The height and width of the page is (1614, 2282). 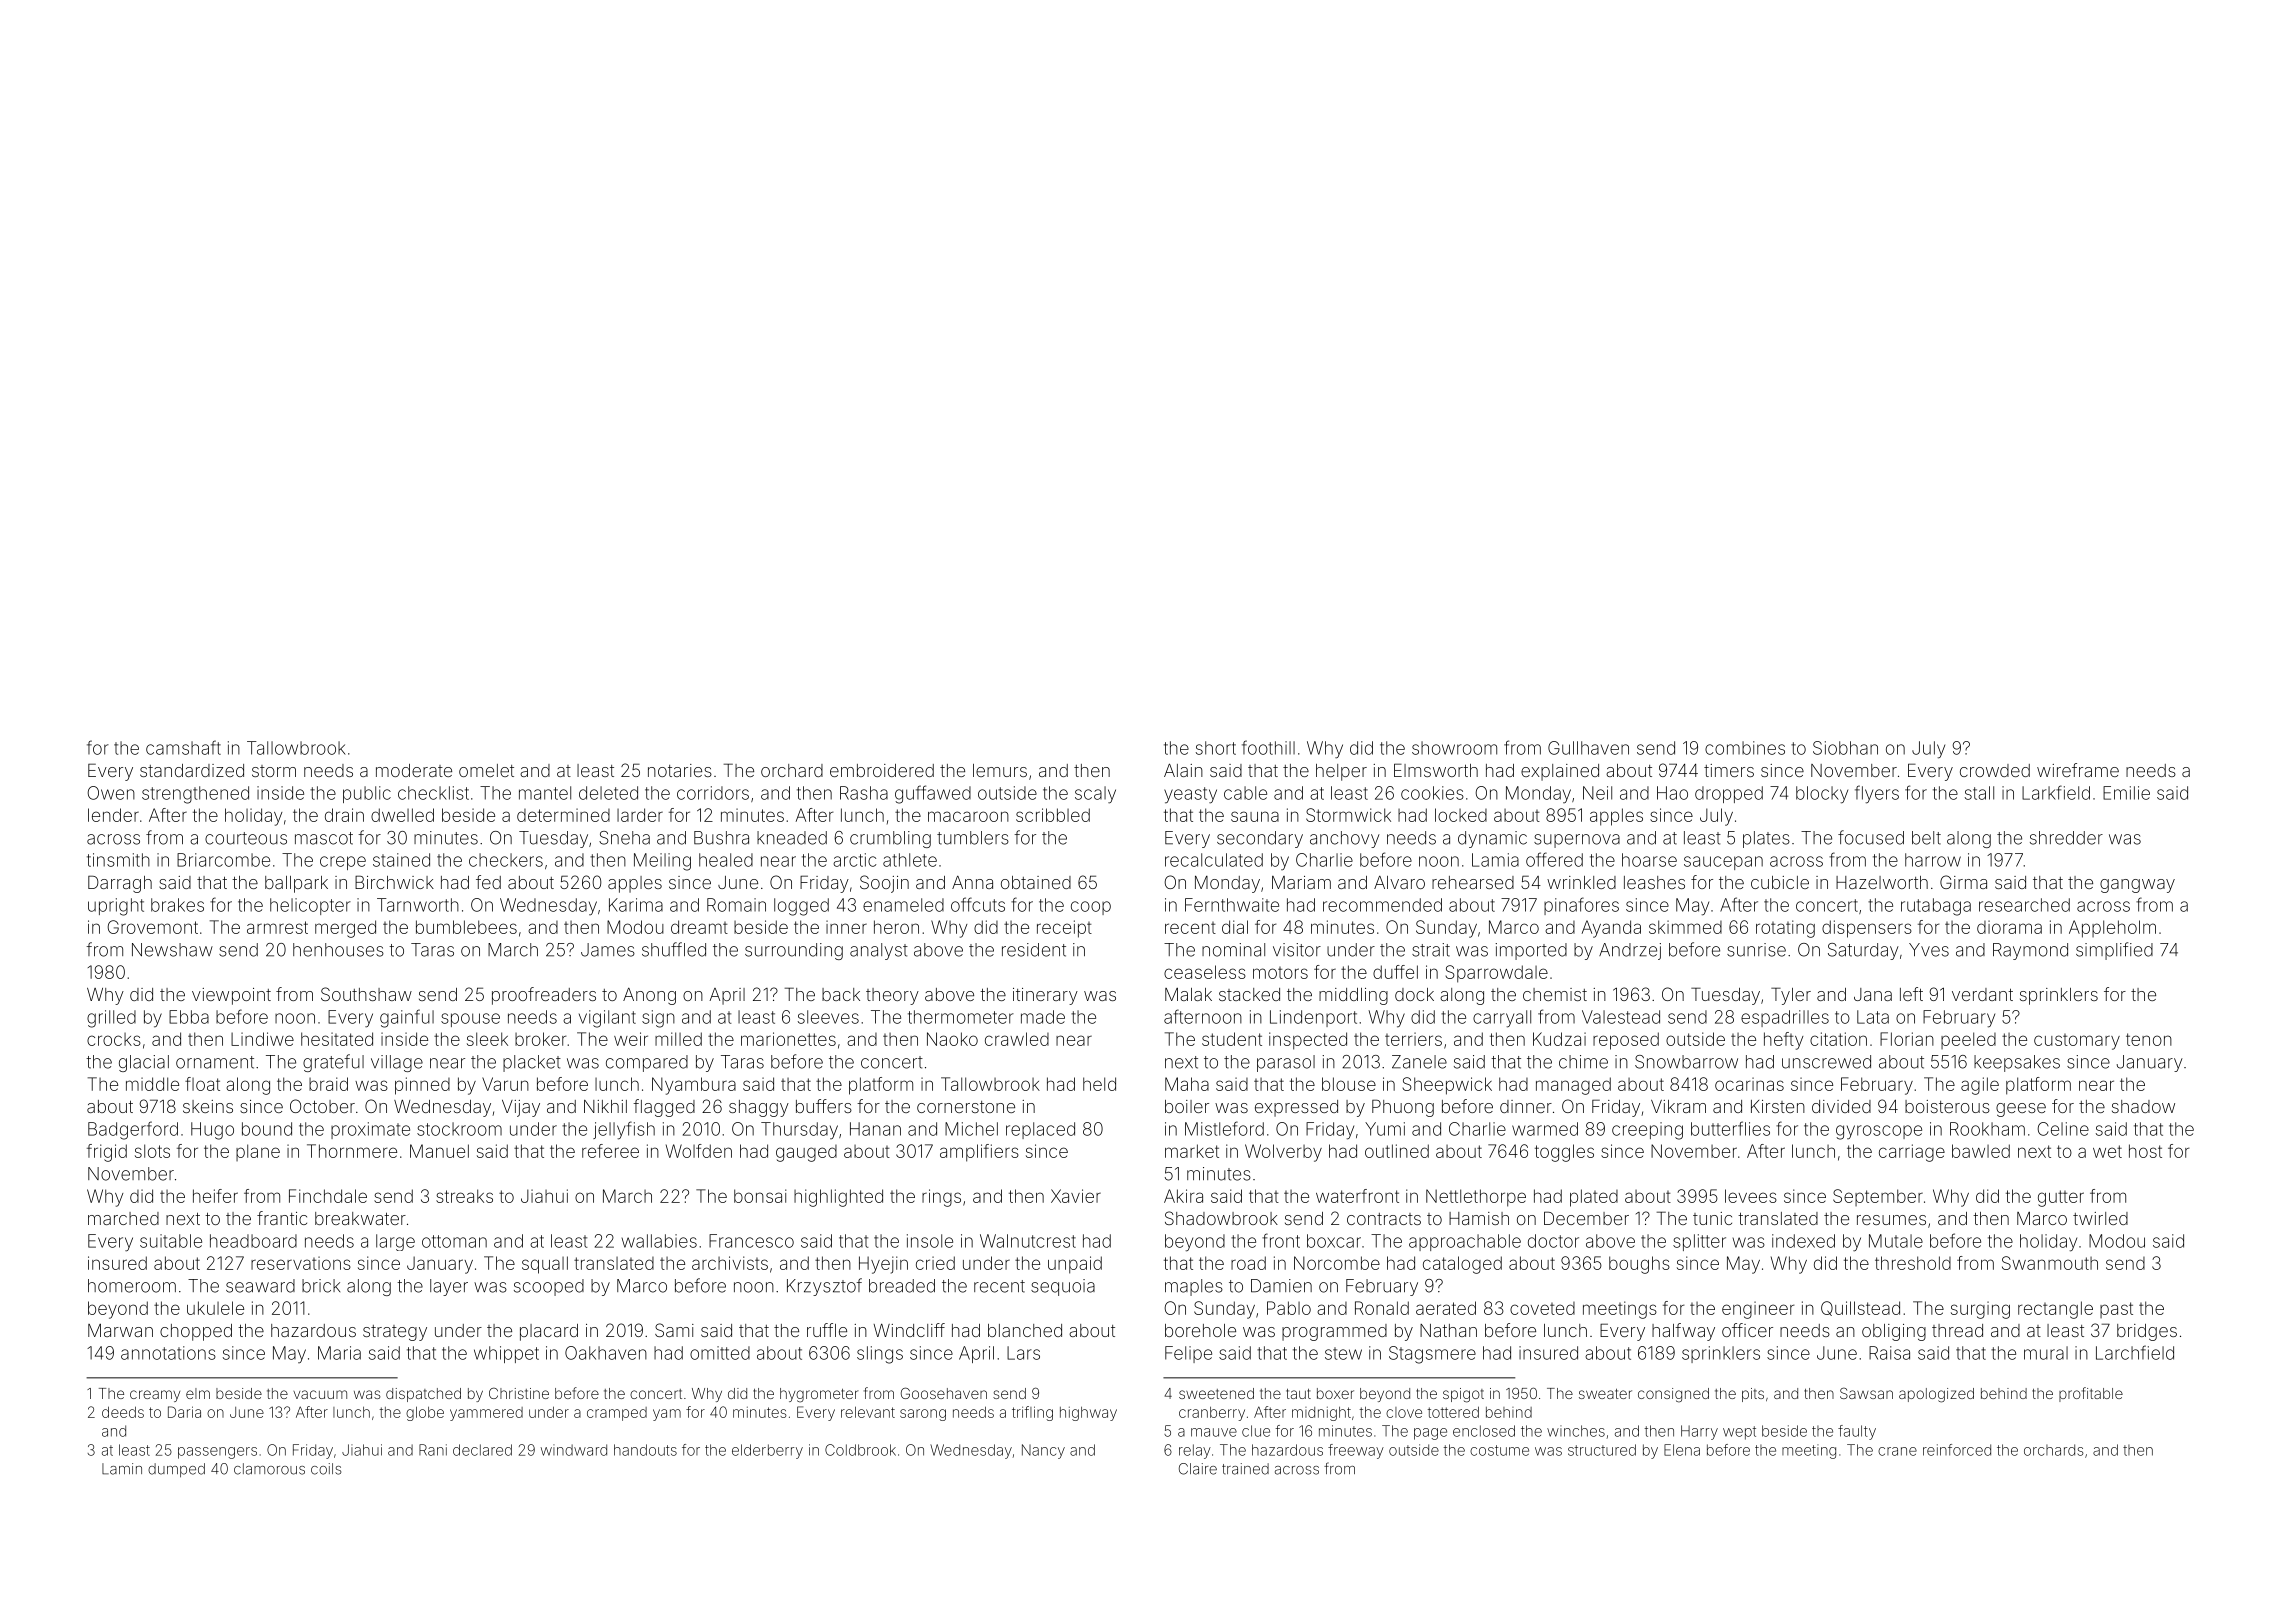 I want to click on chopped, so click(x=196, y=1332).
